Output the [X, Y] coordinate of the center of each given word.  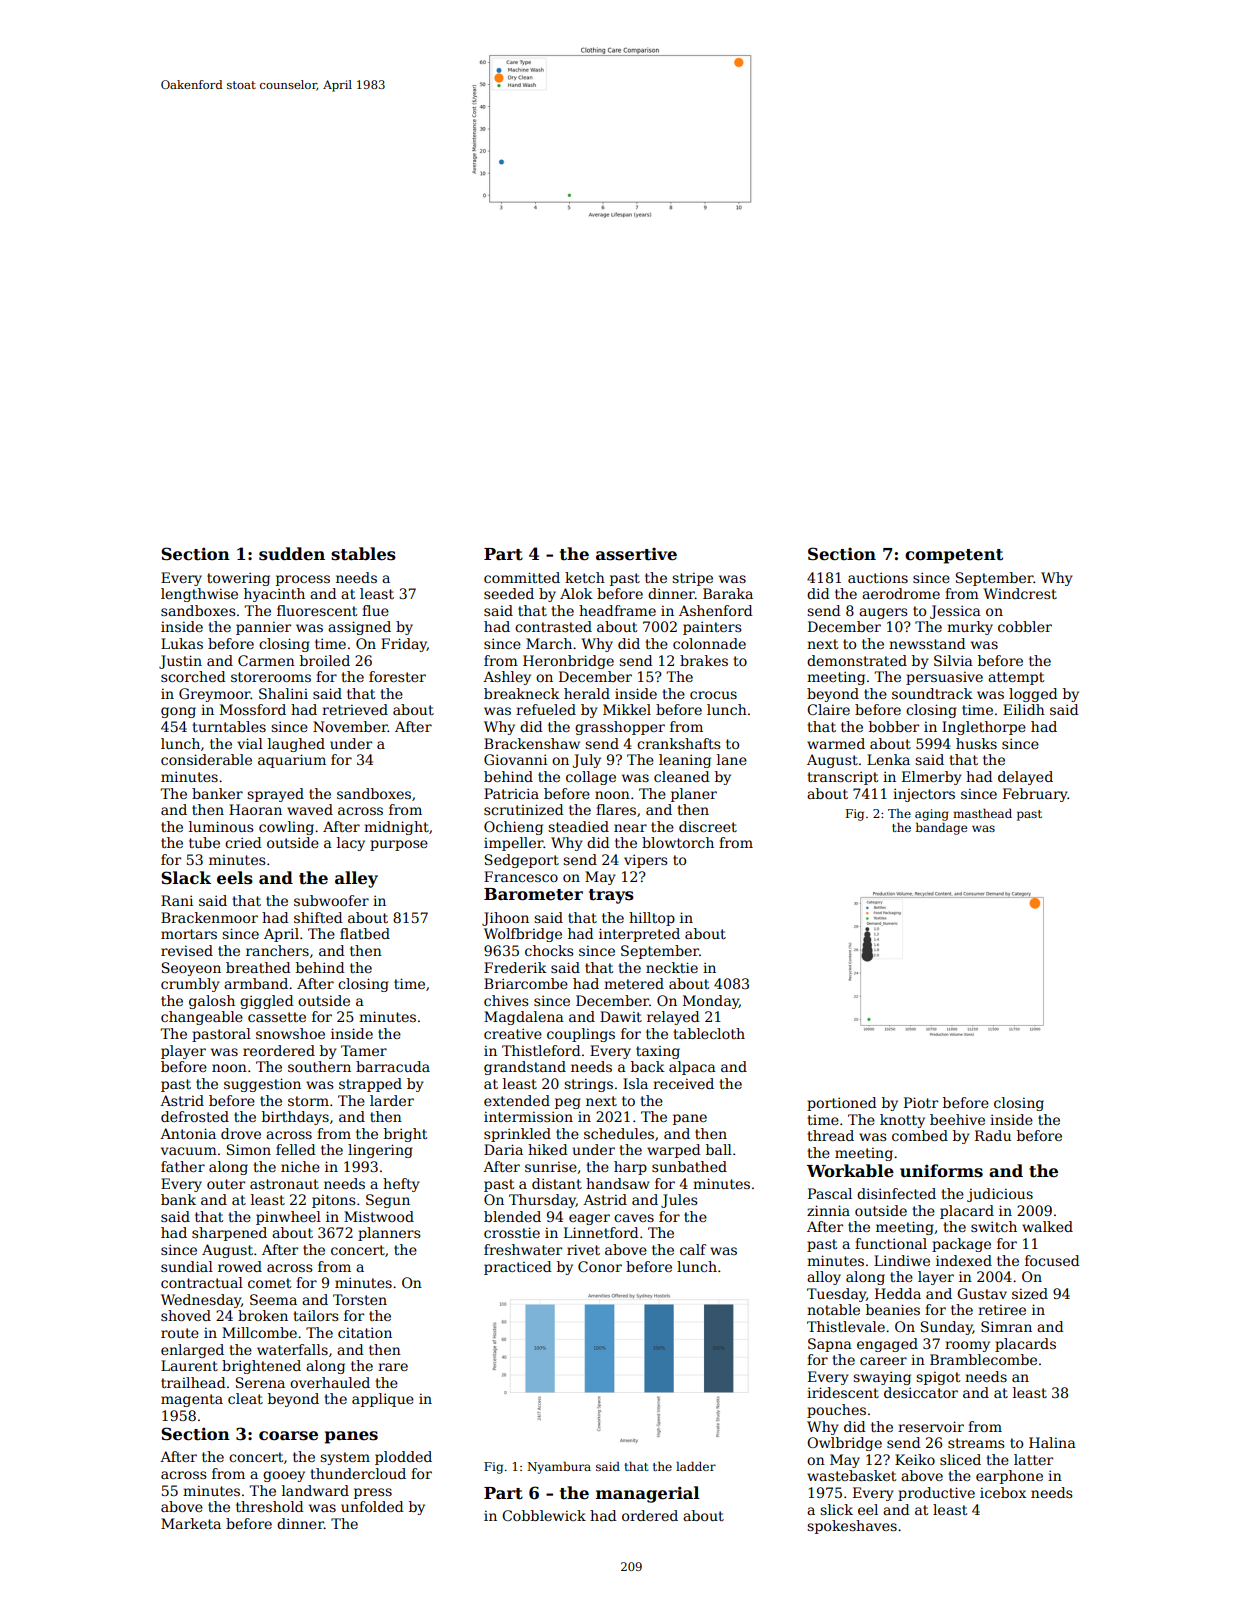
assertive [636, 554]
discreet [708, 826]
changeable [202, 1018]
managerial [648, 1494]
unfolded [372, 1506]
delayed [1025, 778]
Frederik [515, 967]
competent [954, 556]
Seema [273, 1299]
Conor [600, 1266]
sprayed [275, 795]
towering [238, 579]
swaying [882, 1378]
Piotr [921, 1102]
